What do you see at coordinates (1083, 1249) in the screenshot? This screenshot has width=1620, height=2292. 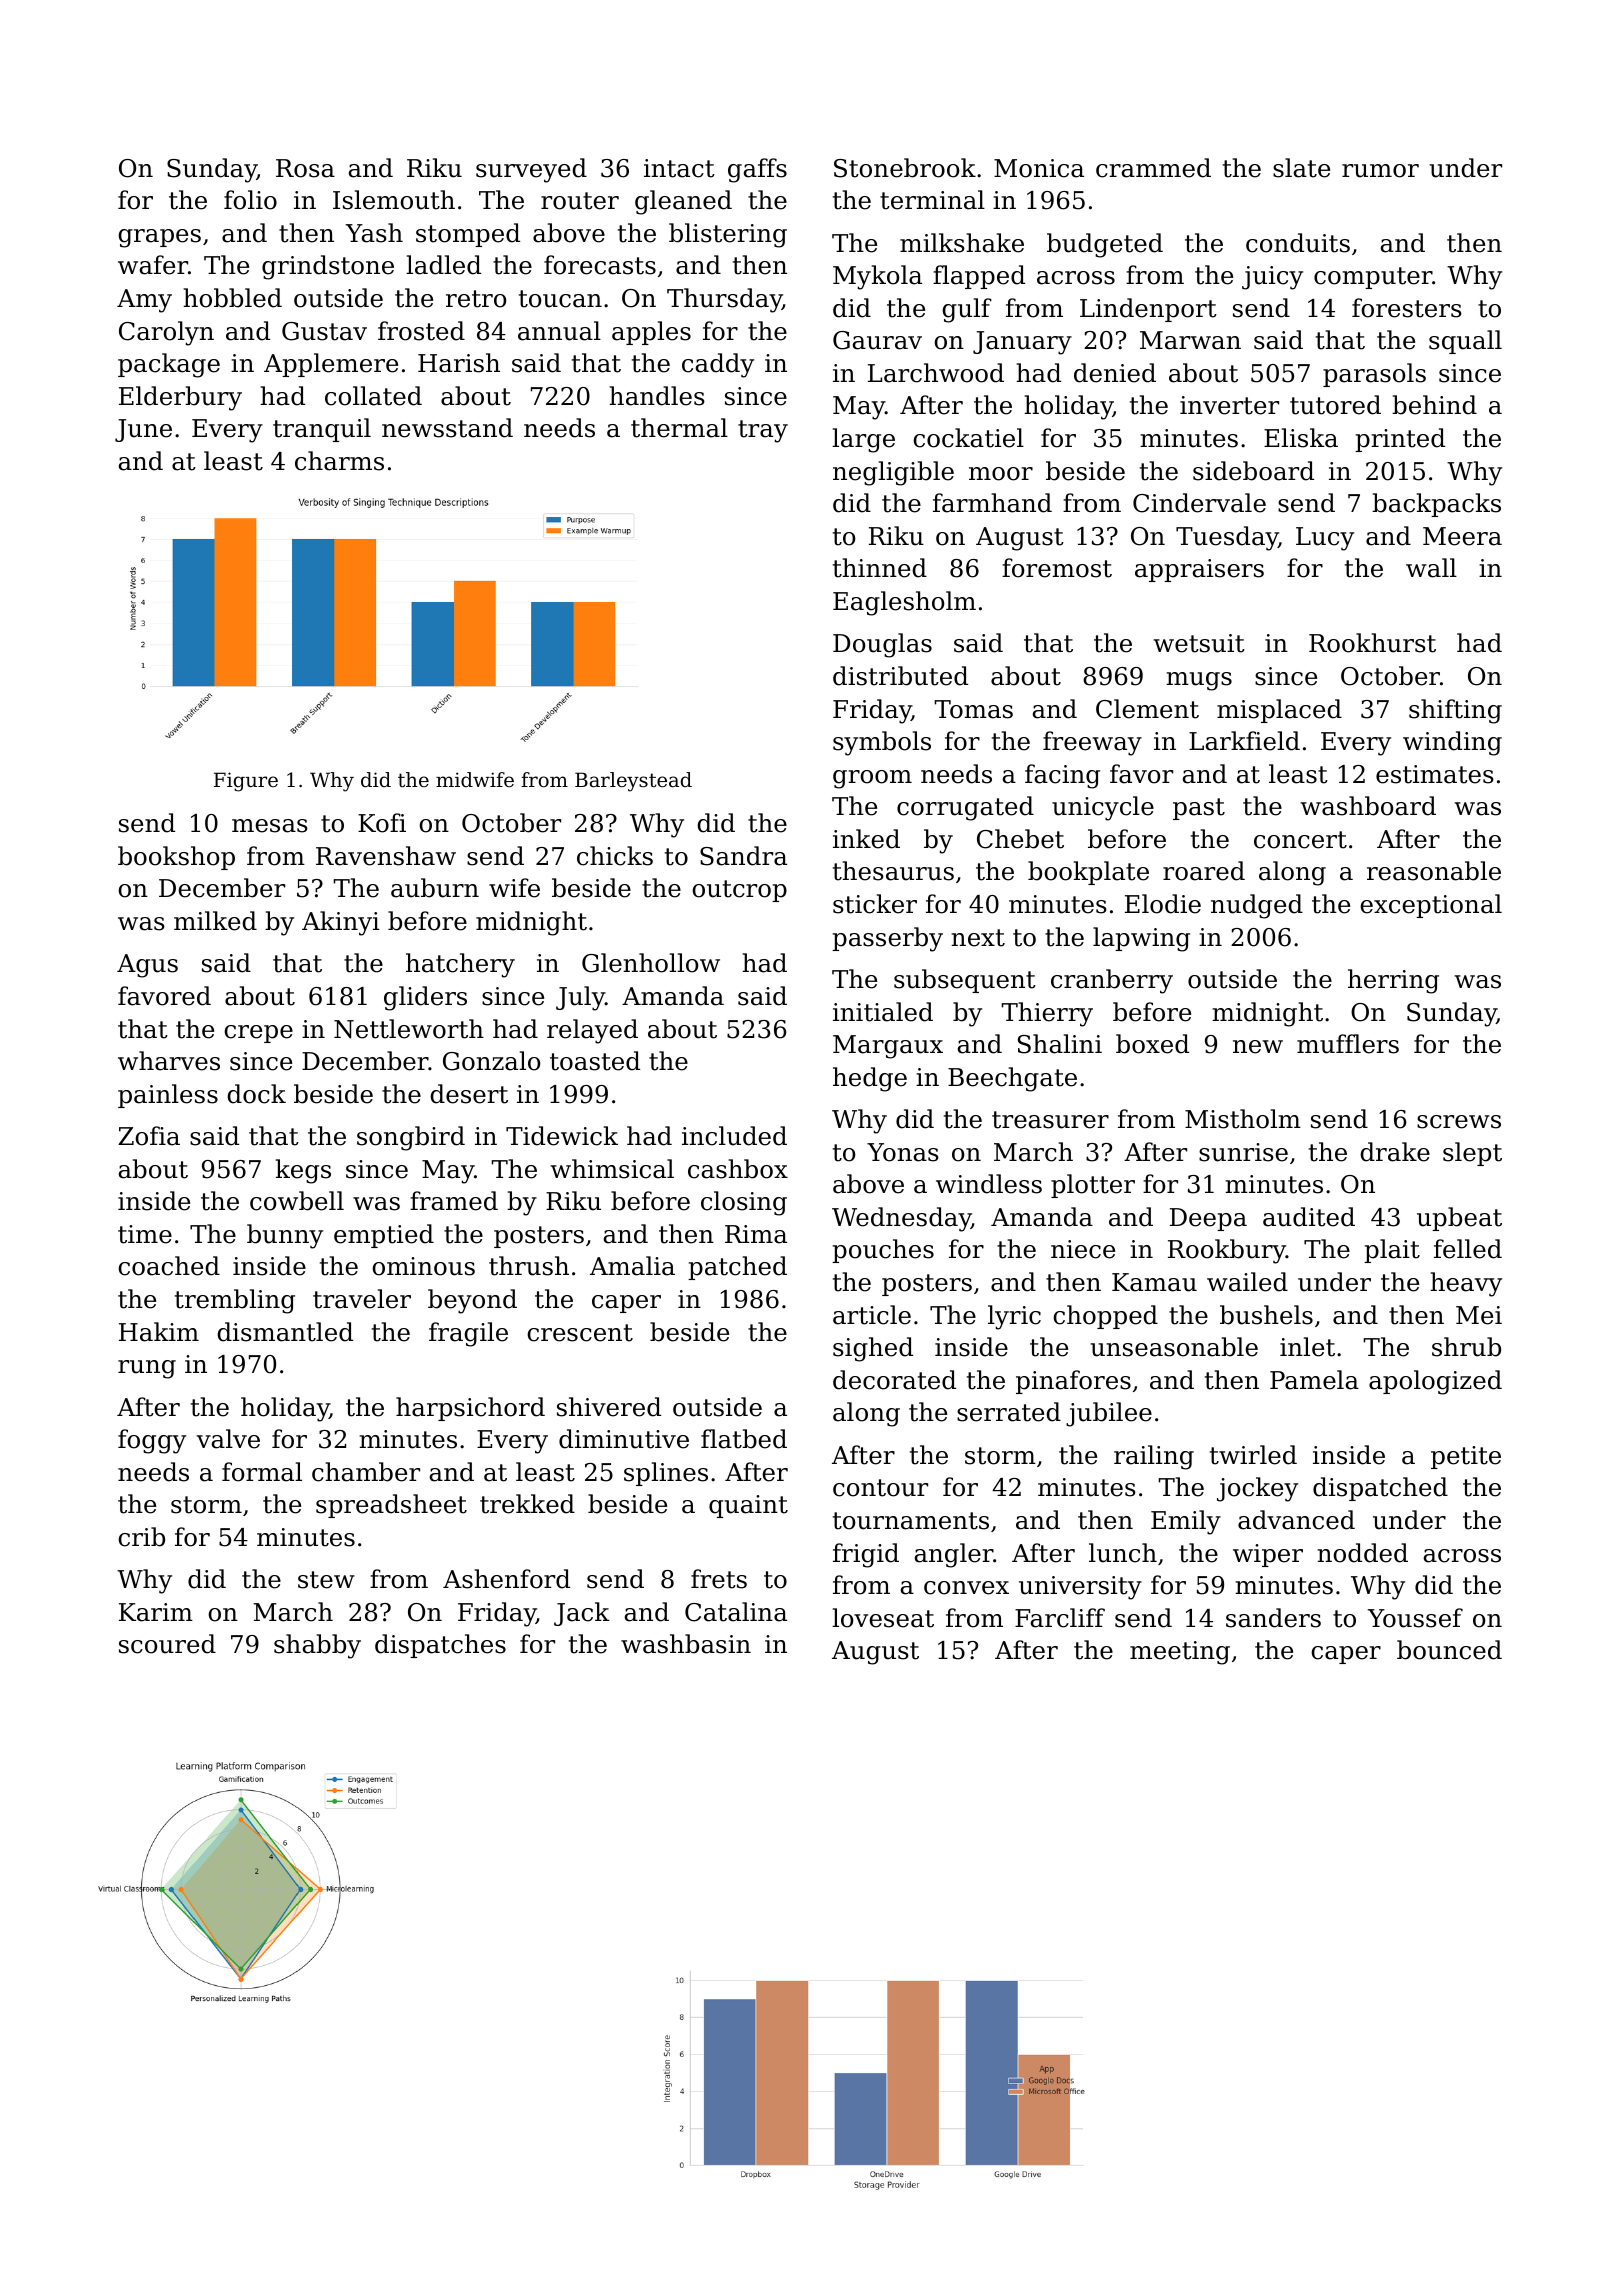 I see `niece` at bounding box center [1083, 1249].
